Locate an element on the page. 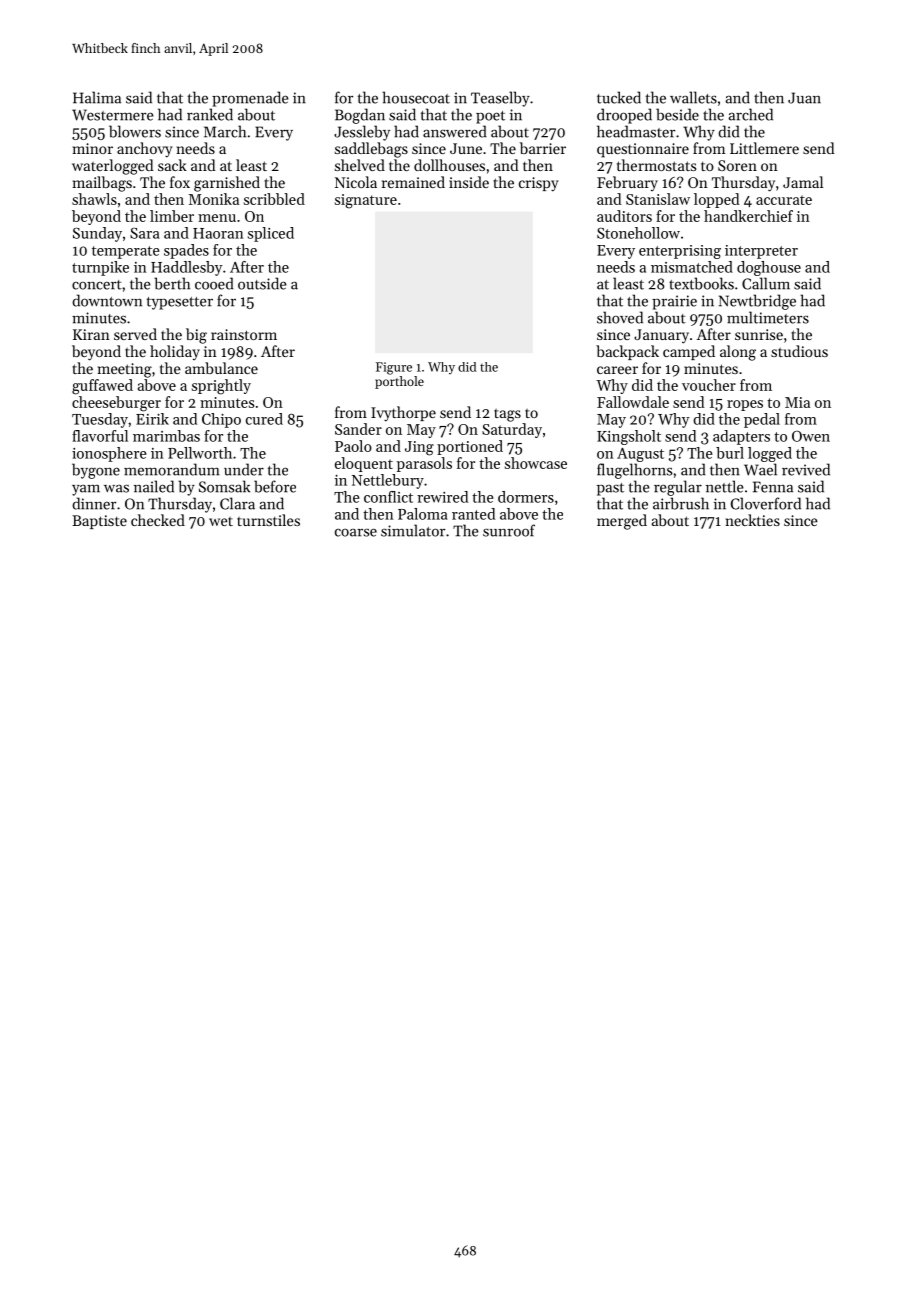 This image has height=1316, width=908. Juan is located at coordinates (804, 98).
